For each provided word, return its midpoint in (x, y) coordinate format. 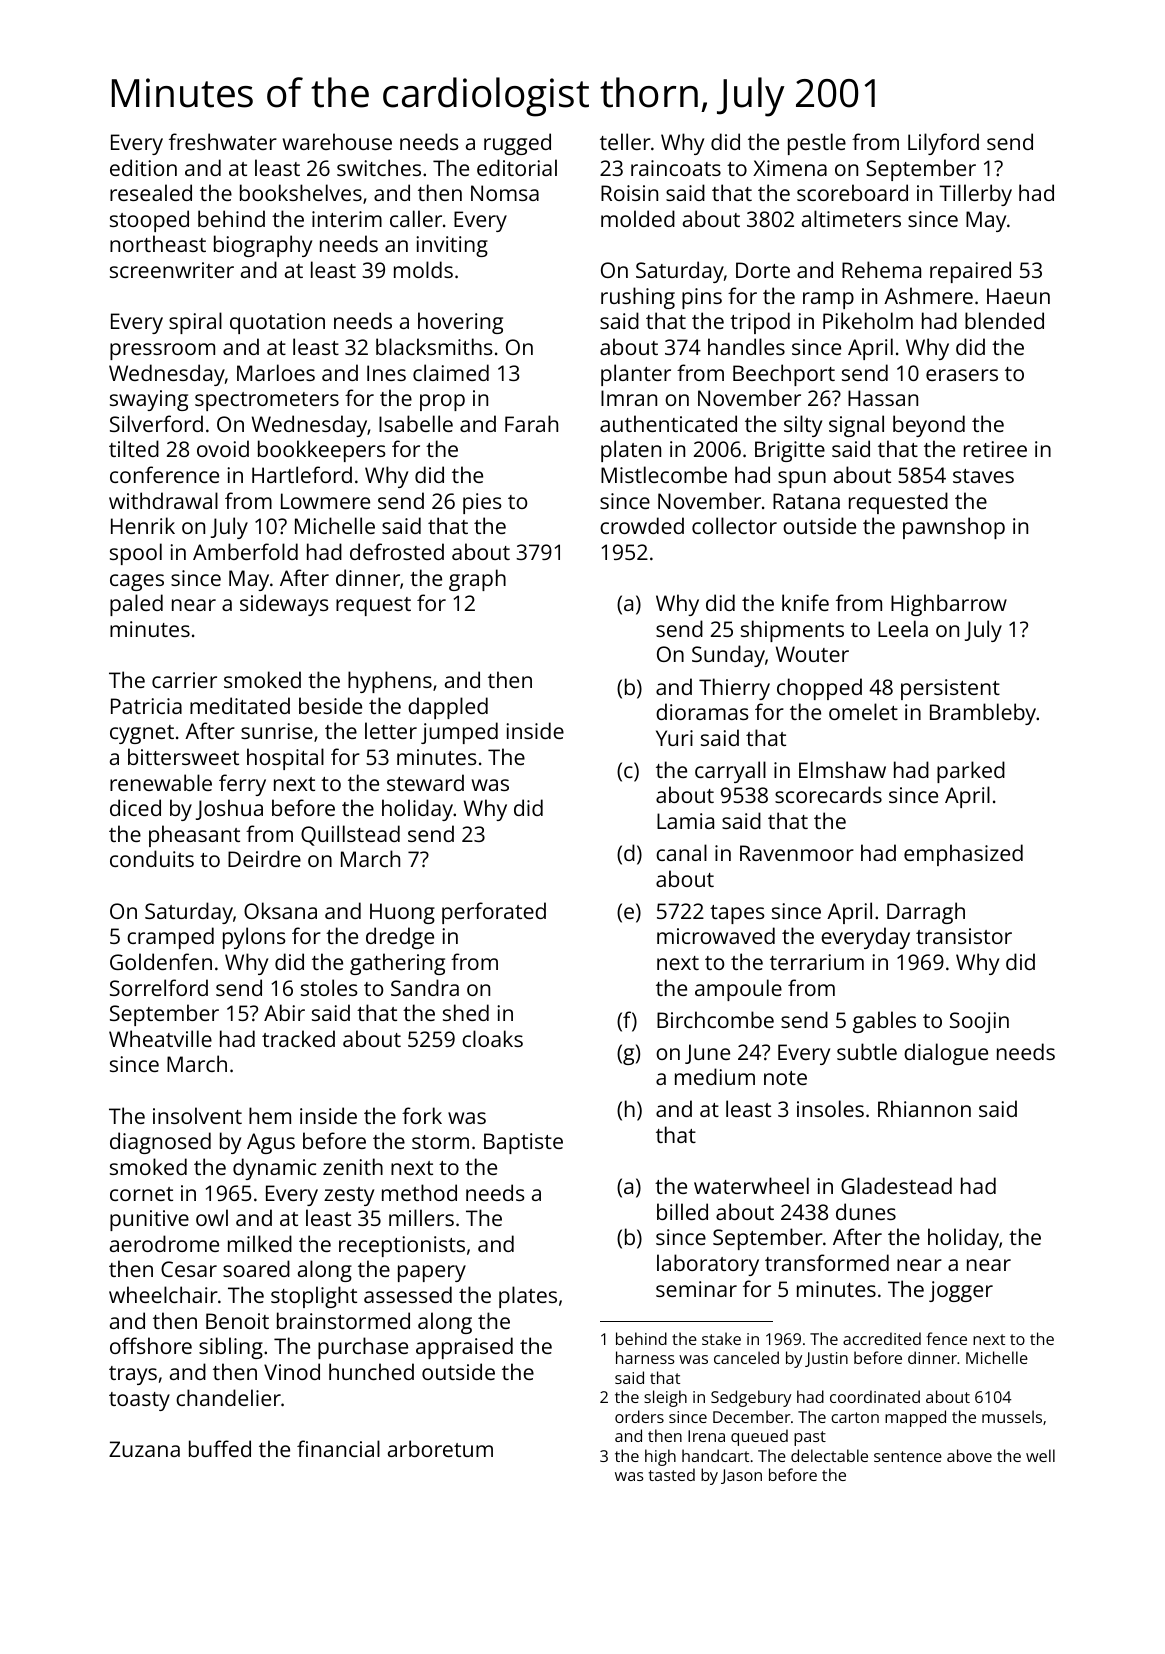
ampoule (738, 990)
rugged (517, 144)
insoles (830, 1108)
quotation (277, 323)
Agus (271, 1143)
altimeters (851, 218)
